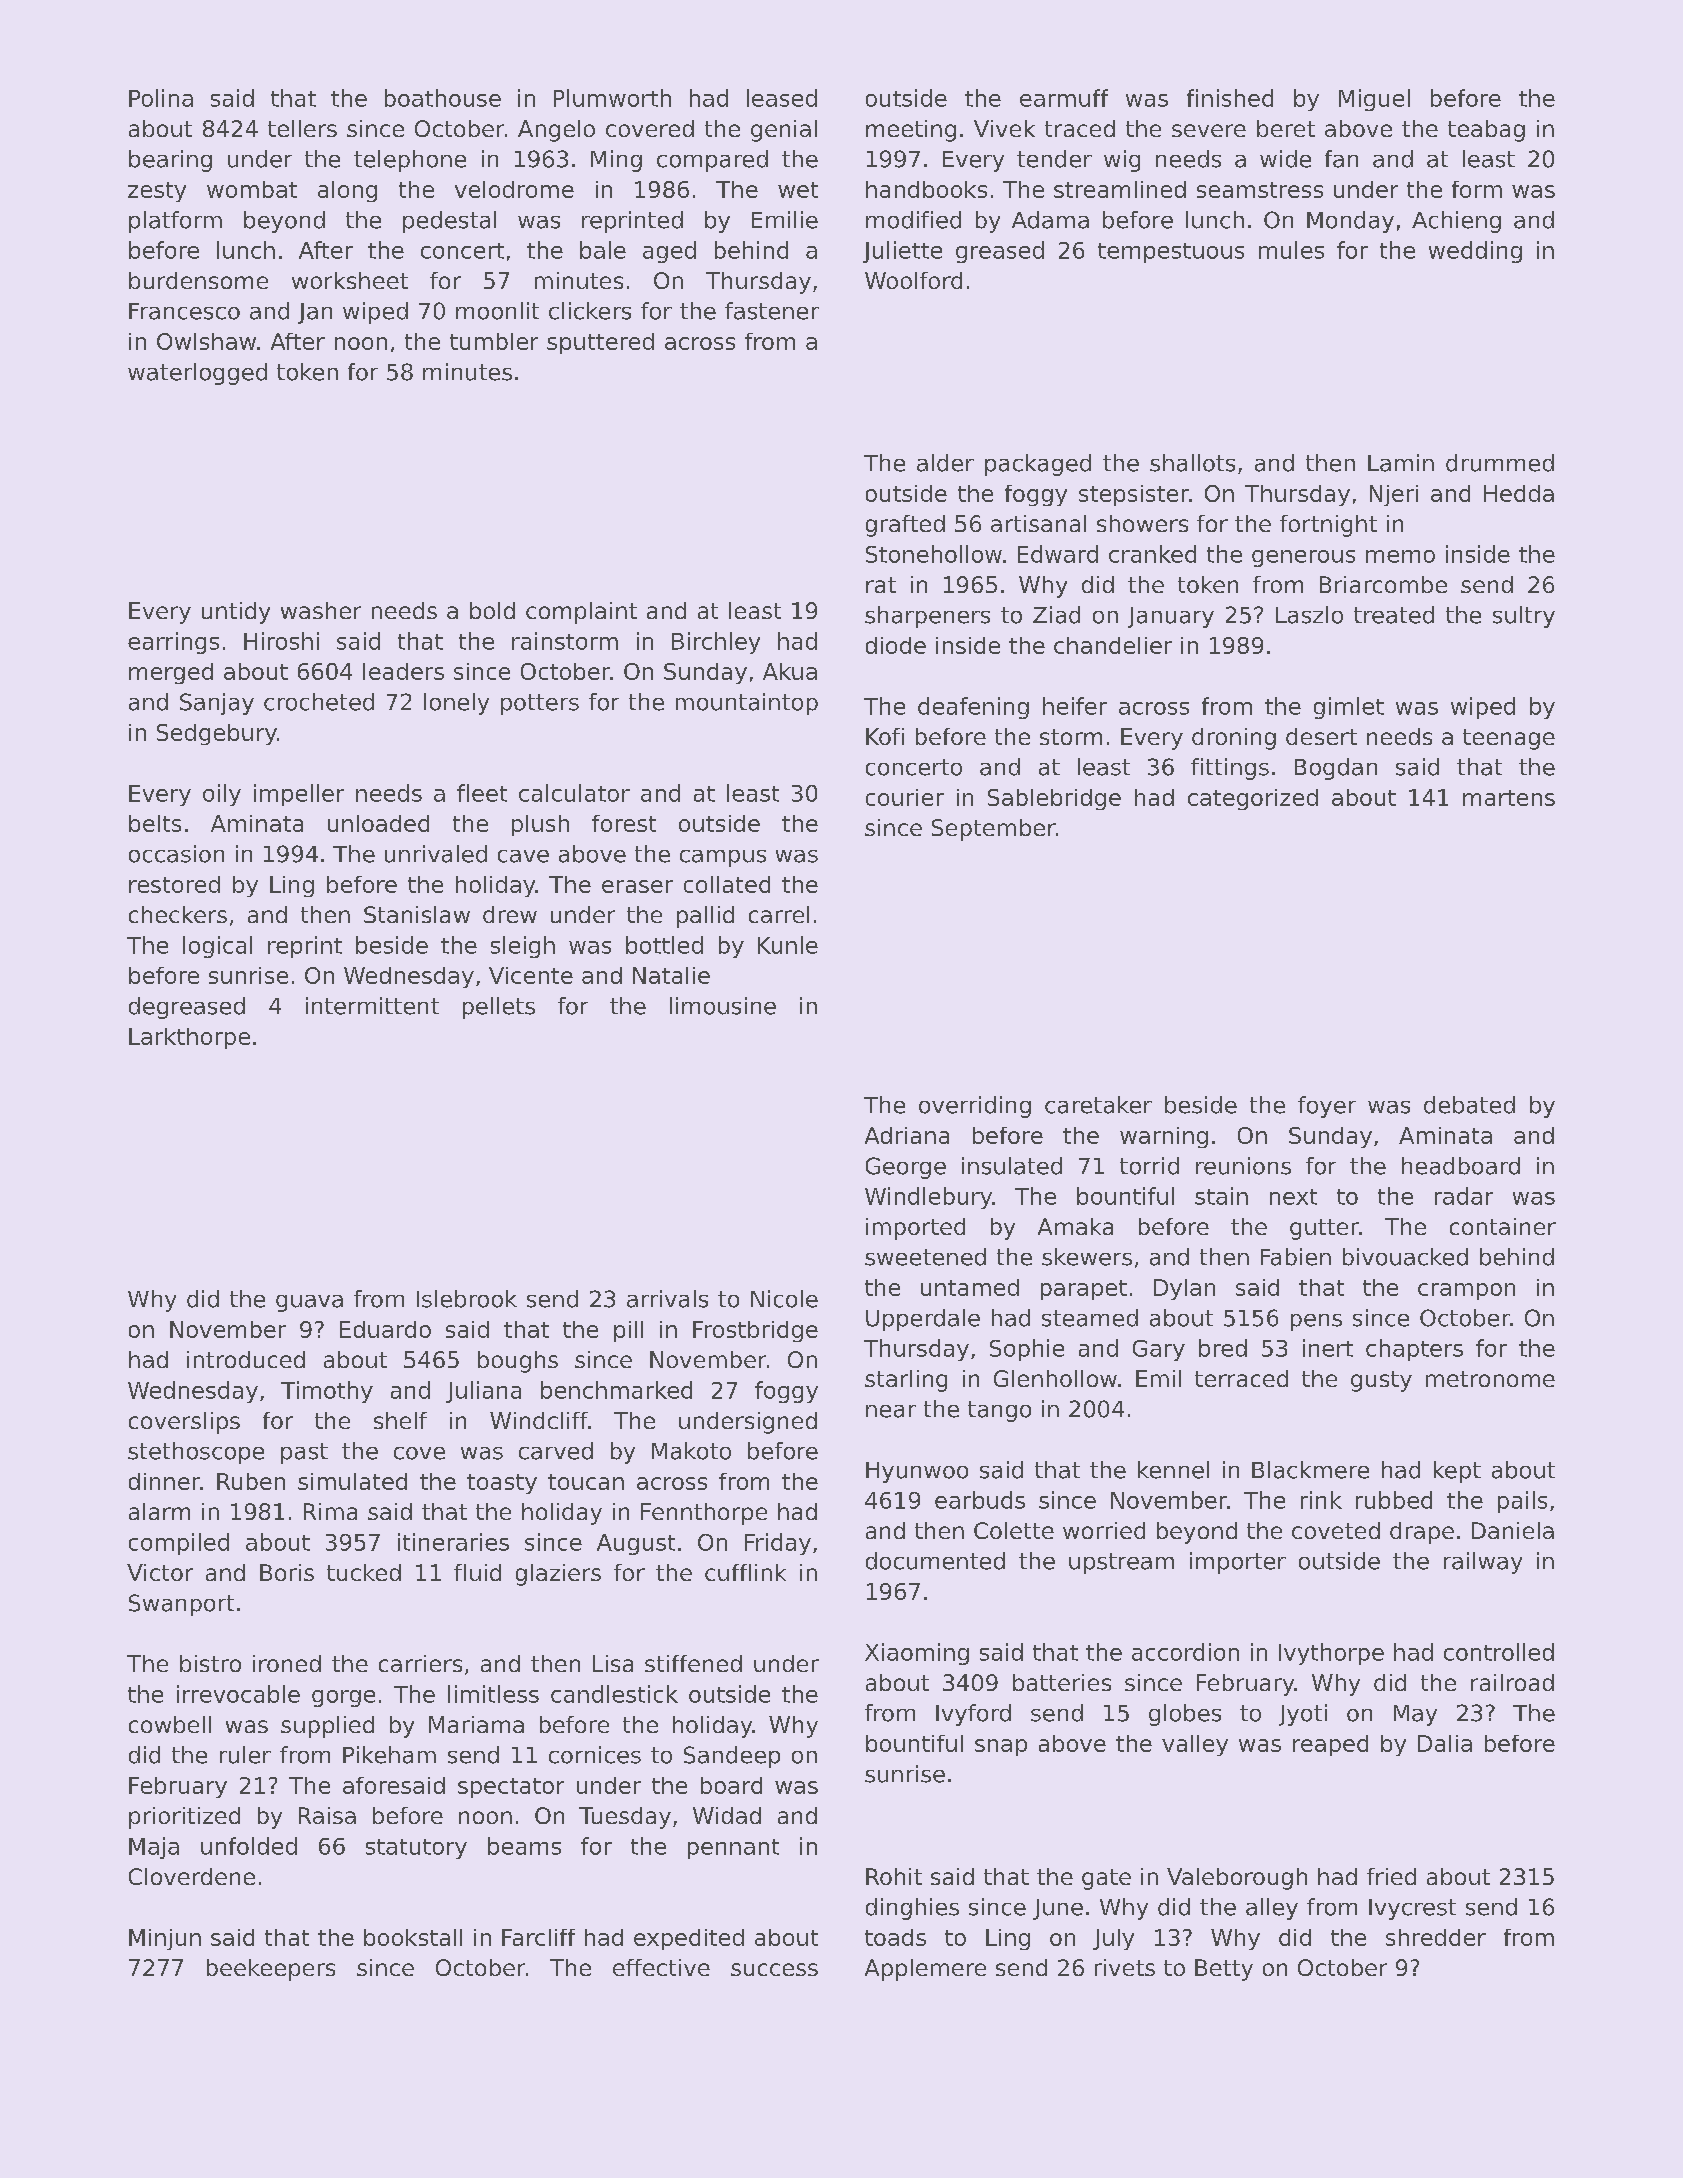 The height and width of the screenshot is (2178, 1683). I want to click on leased, so click(782, 98).
